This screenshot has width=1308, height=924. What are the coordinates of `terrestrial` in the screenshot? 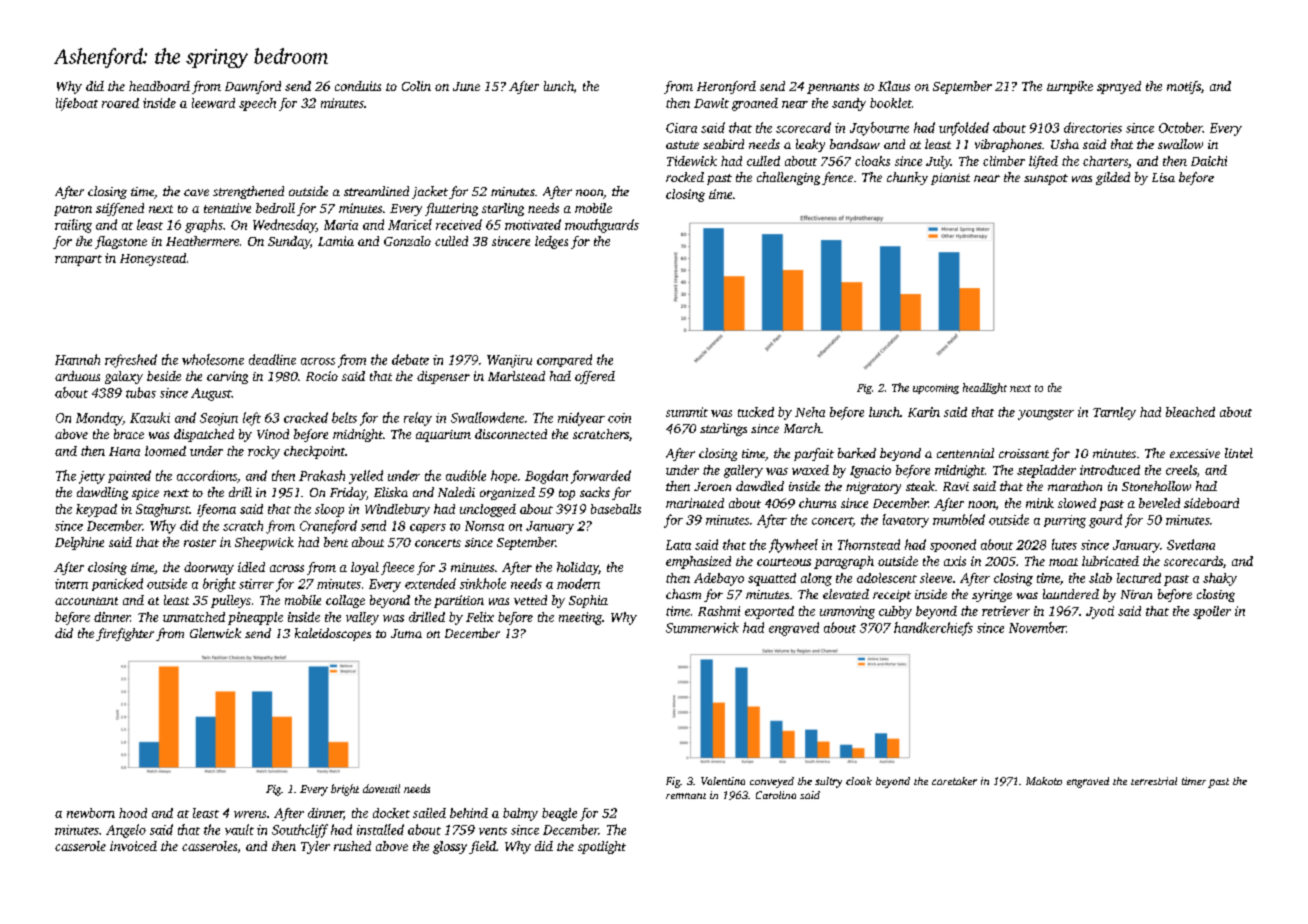 It's located at (1154, 781).
